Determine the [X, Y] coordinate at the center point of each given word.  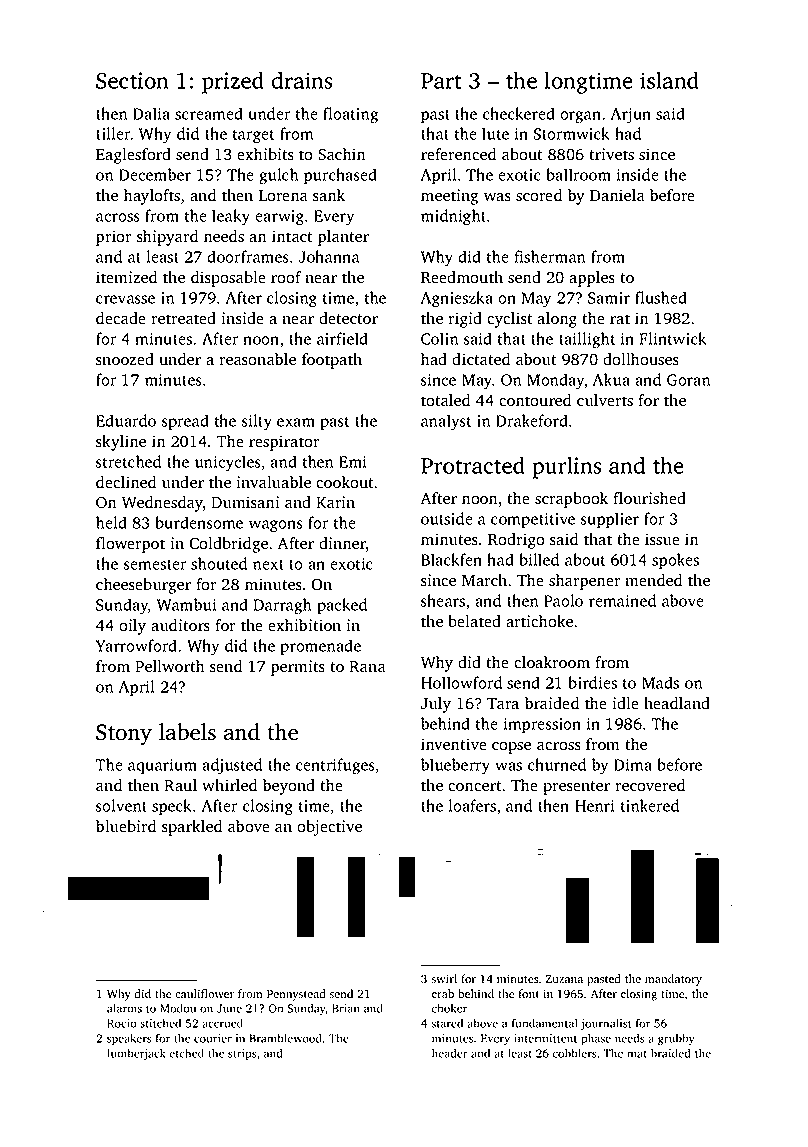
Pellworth [170, 666]
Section [132, 80]
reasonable [257, 359]
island [669, 80]
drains [302, 80]
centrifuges [335, 766]
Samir [609, 298]
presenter [576, 788]
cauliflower [204, 993]
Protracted [473, 465]
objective [329, 828]
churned [557, 764]
